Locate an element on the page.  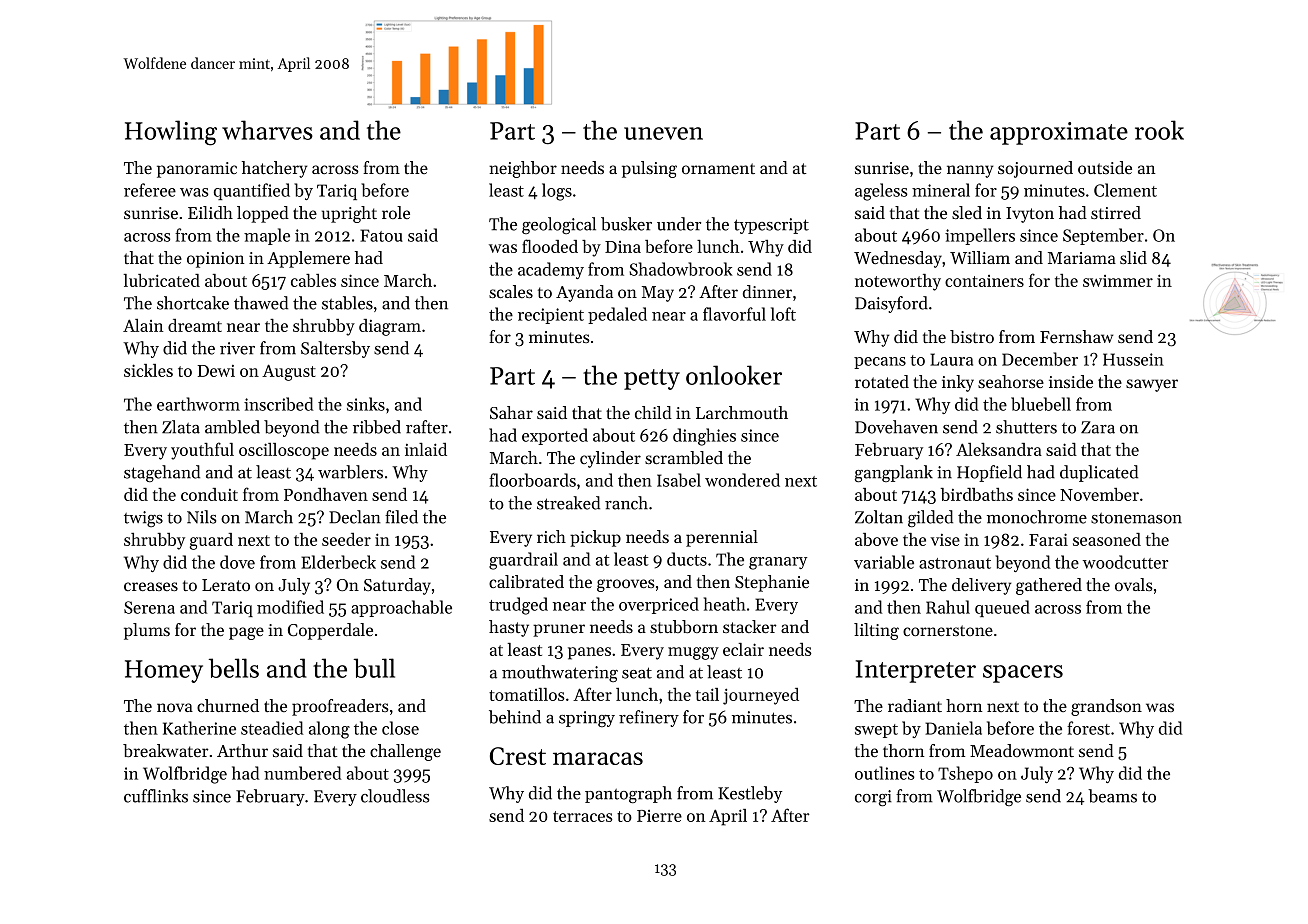
Interpreter is located at coordinates (916, 671).
